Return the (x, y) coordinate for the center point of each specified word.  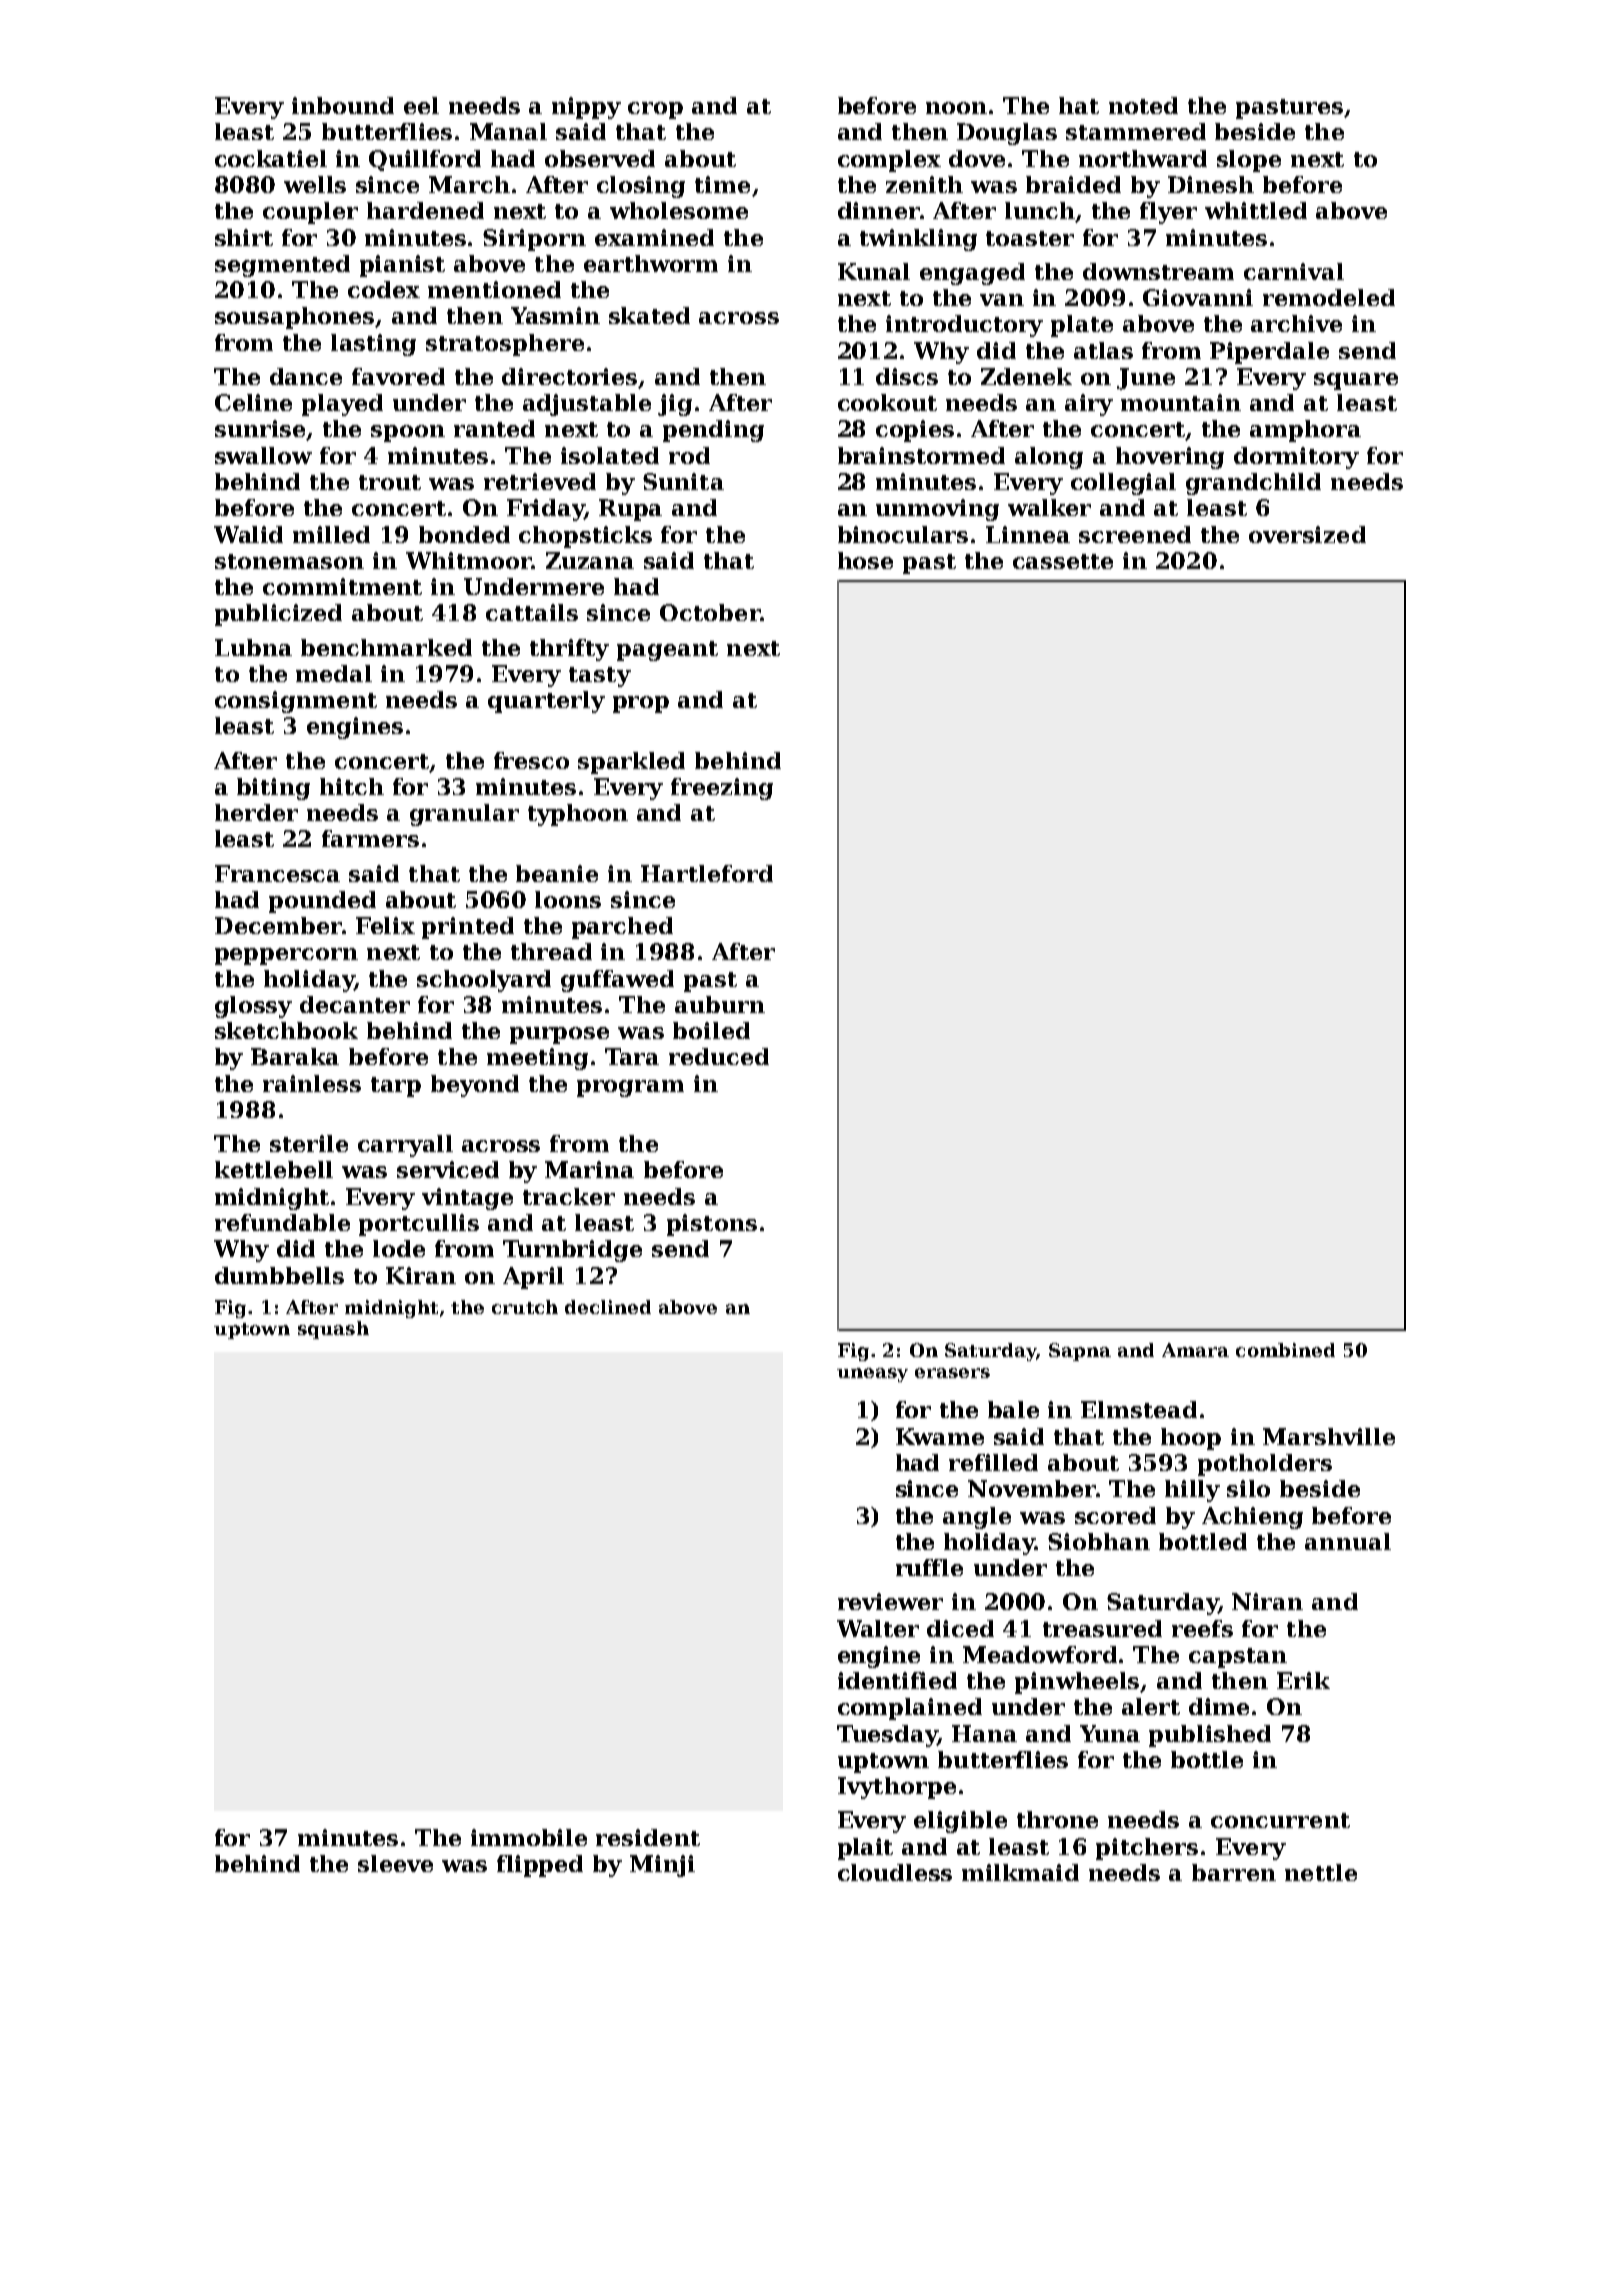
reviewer (890, 1601)
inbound (343, 105)
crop (655, 110)
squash (333, 1330)
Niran (1267, 1601)
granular (464, 815)
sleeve (395, 1863)
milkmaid (1020, 1872)
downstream (1158, 271)
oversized (1307, 534)
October (710, 612)
